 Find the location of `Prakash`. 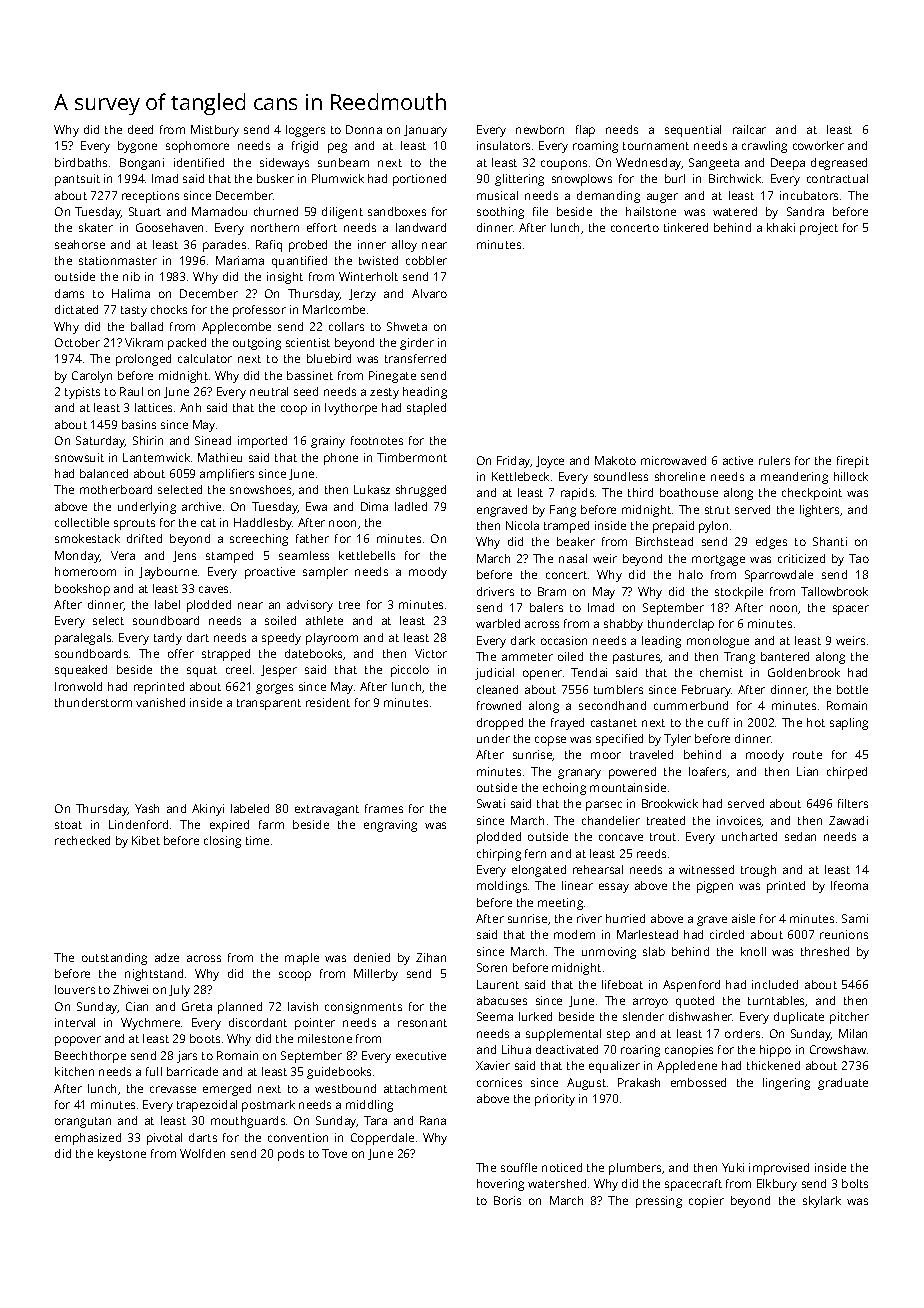

Prakash is located at coordinates (639, 1082).
